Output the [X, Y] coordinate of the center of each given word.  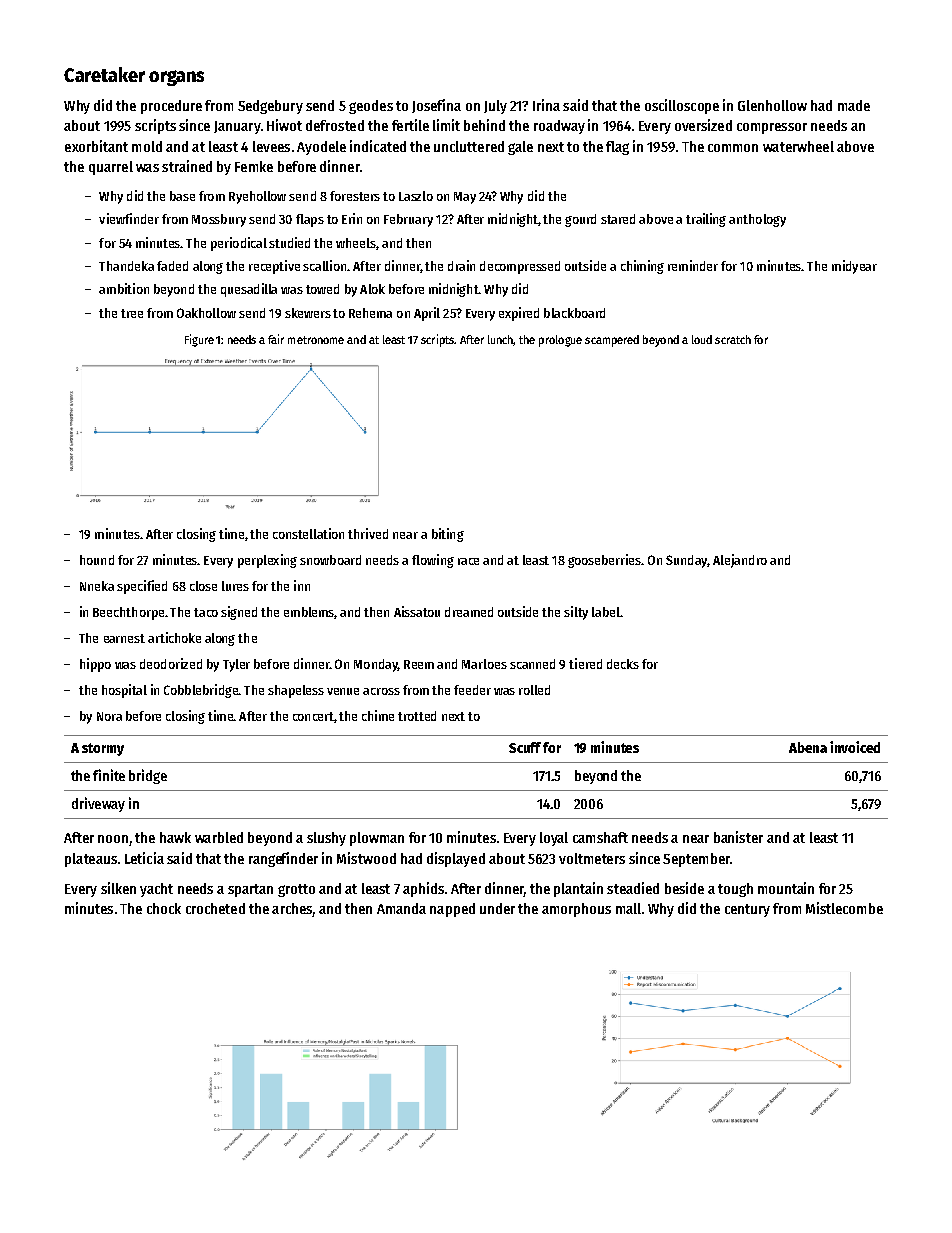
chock [164, 908]
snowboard [330, 560]
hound [97, 560]
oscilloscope [682, 106]
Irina [546, 105]
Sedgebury [270, 107]
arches [292, 910]
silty [576, 613]
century [747, 910]
